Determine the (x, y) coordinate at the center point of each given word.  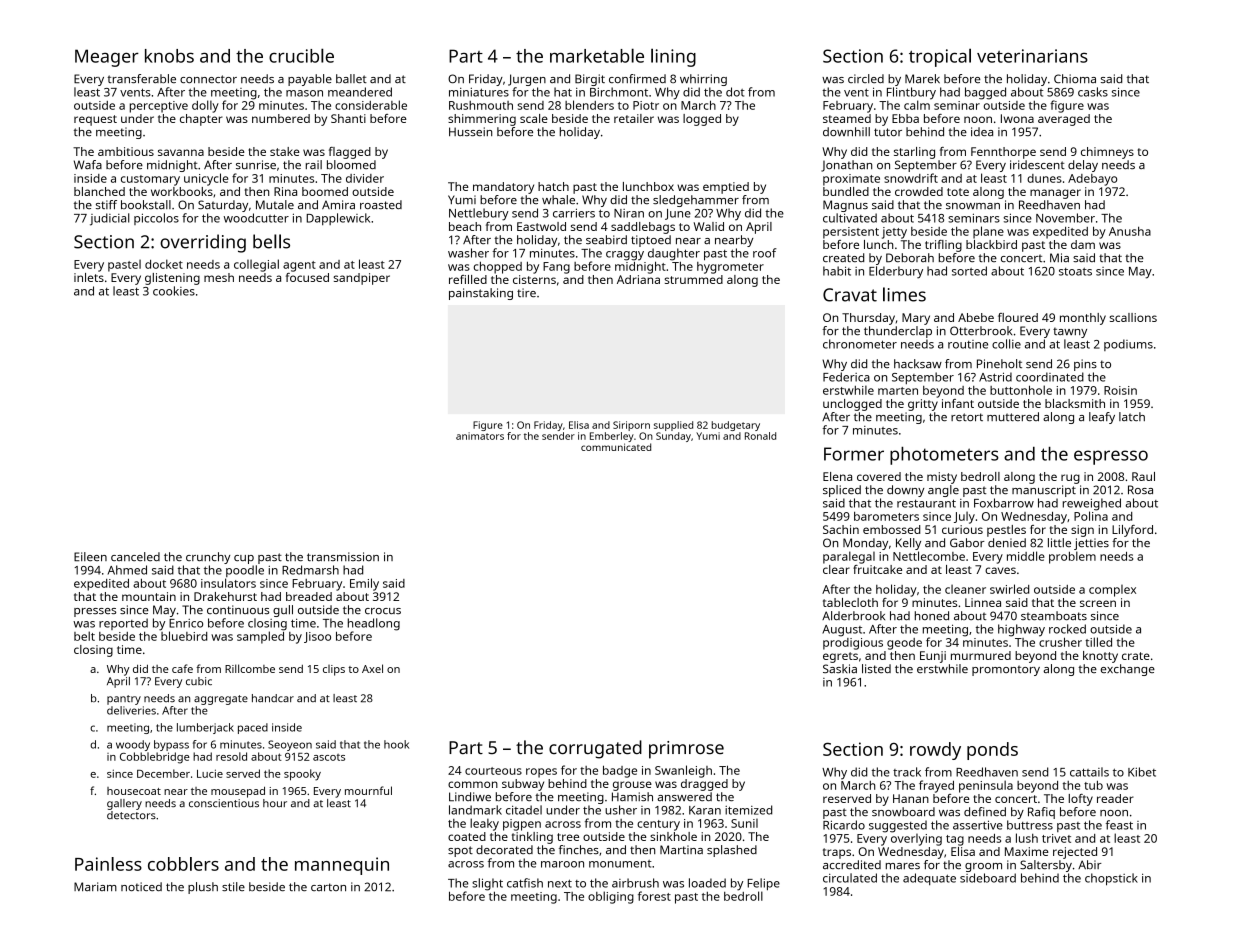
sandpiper (362, 279)
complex (1112, 591)
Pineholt (999, 363)
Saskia (840, 668)
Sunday (673, 437)
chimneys (1107, 153)
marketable (597, 55)
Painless (108, 864)
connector (208, 79)
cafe (182, 668)
